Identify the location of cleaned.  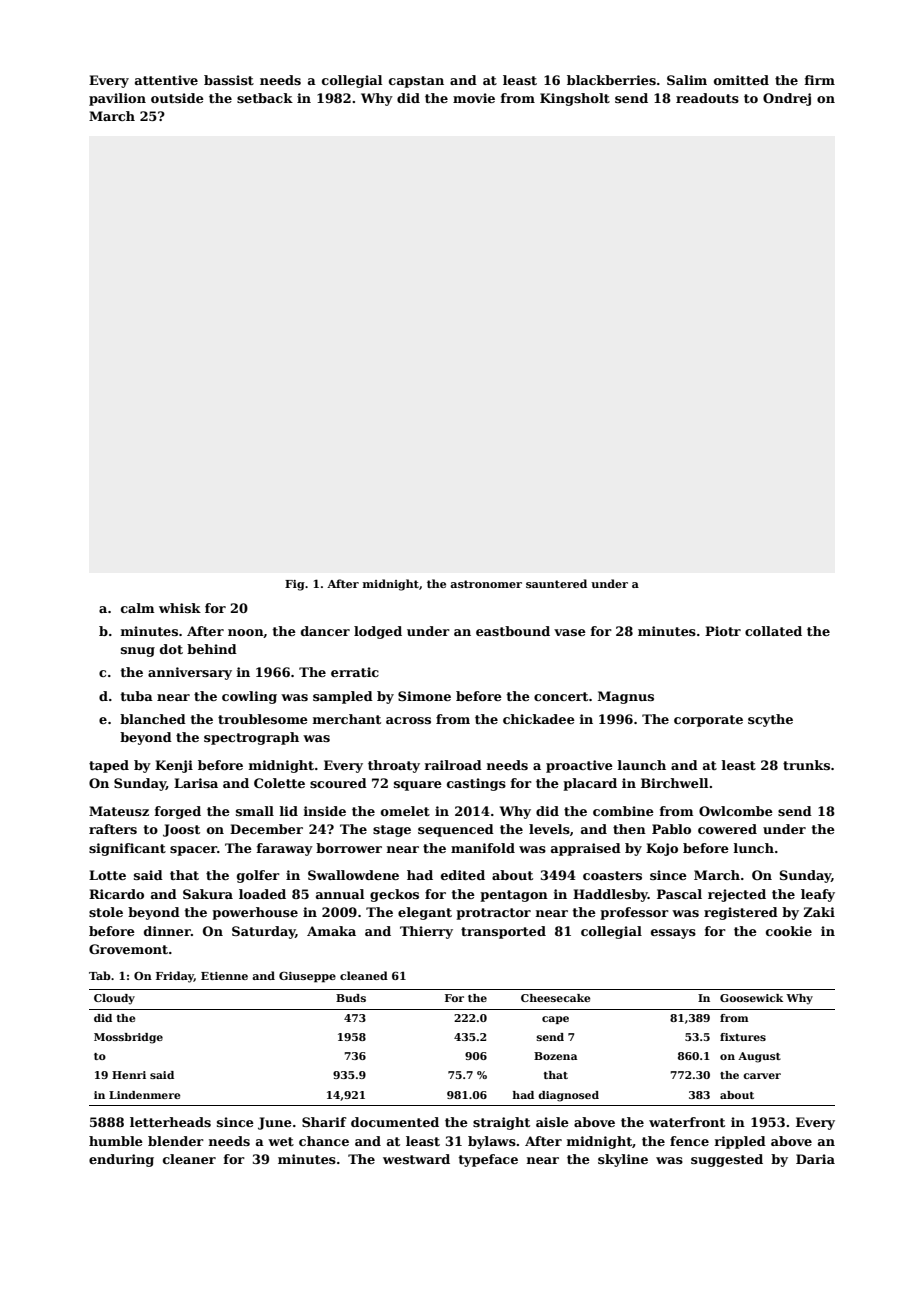
(364, 975).
